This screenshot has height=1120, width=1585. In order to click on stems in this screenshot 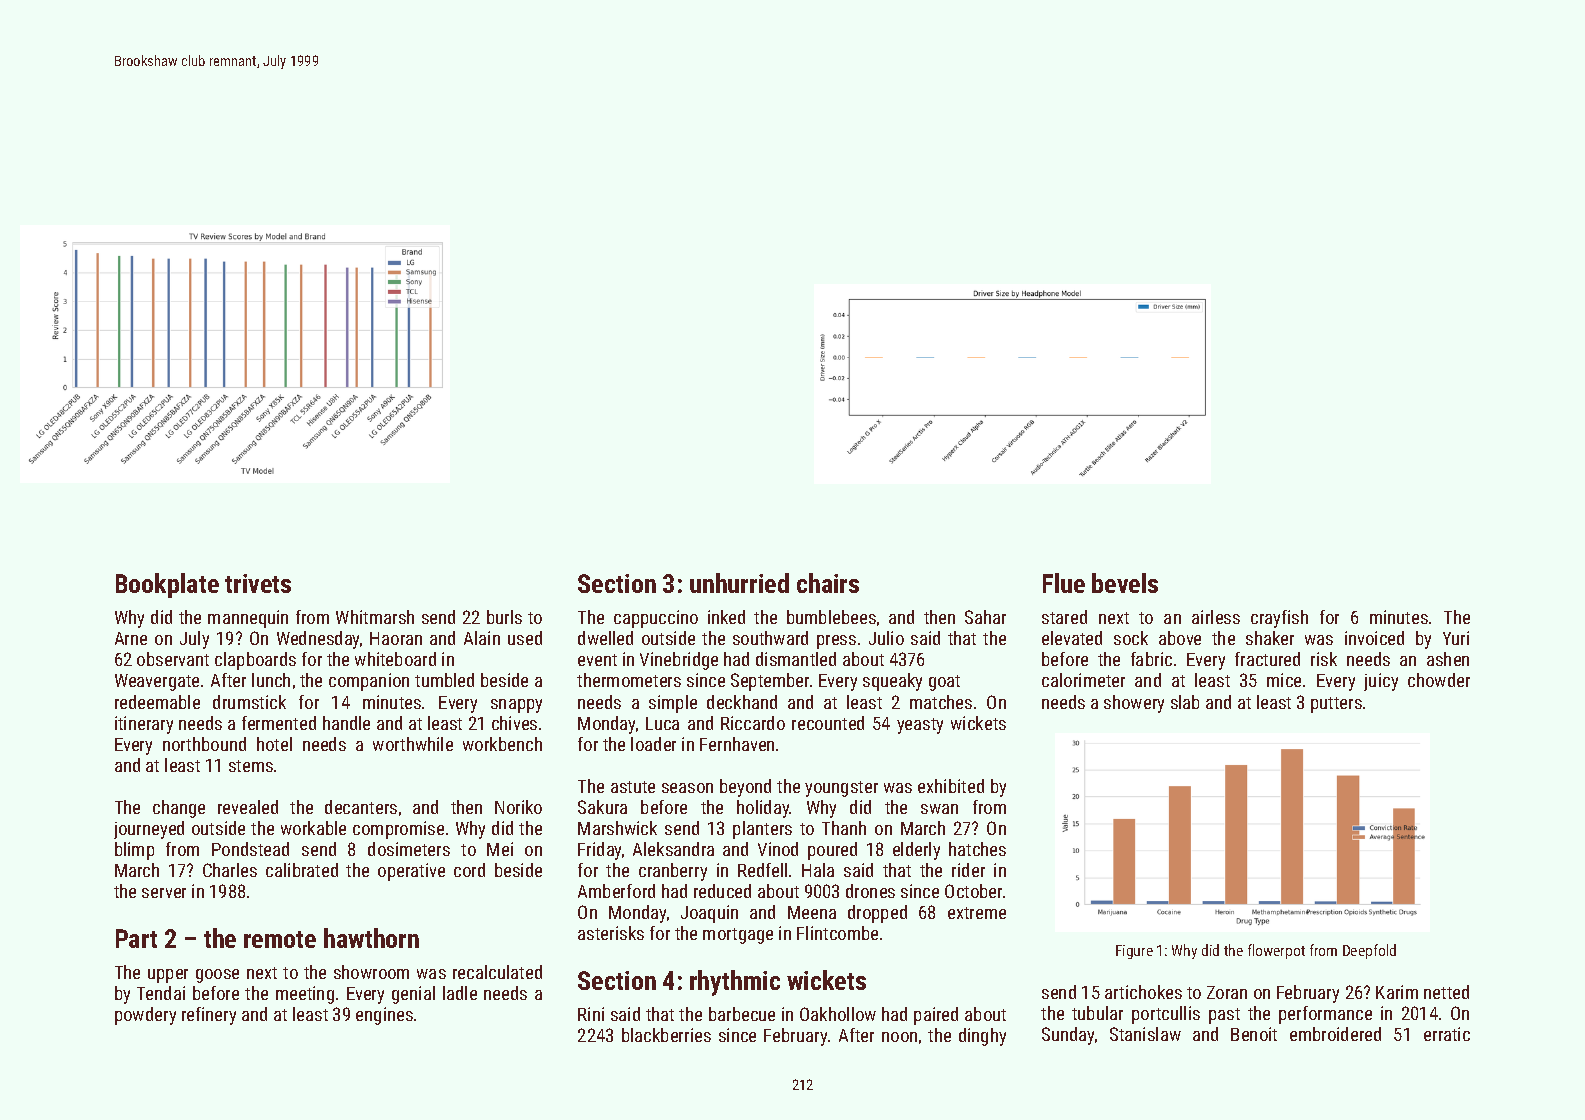, I will do `click(251, 766)`.
